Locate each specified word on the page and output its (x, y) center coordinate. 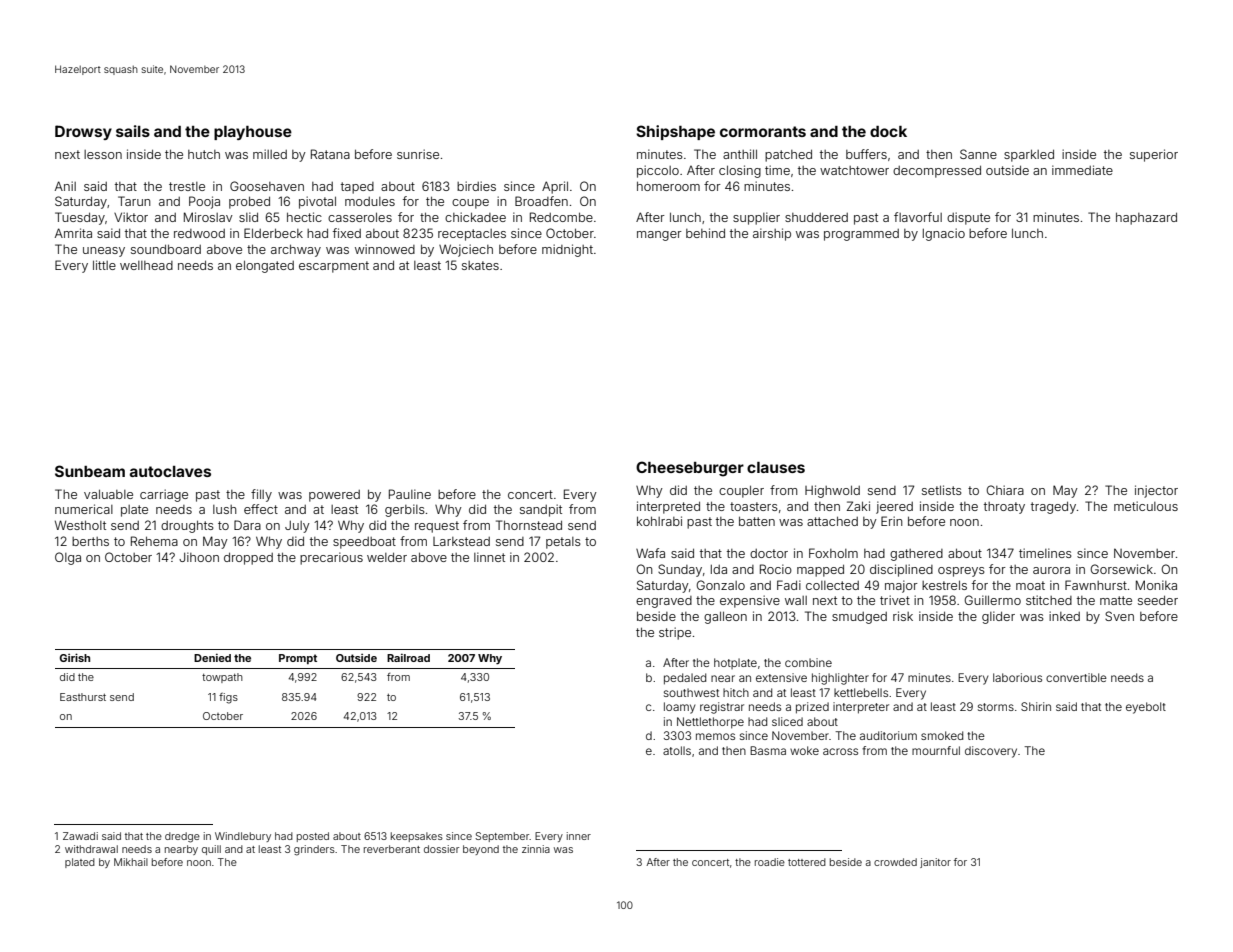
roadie (770, 862)
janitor (935, 863)
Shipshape (675, 132)
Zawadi (80, 836)
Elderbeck (273, 233)
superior (1154, 155)
